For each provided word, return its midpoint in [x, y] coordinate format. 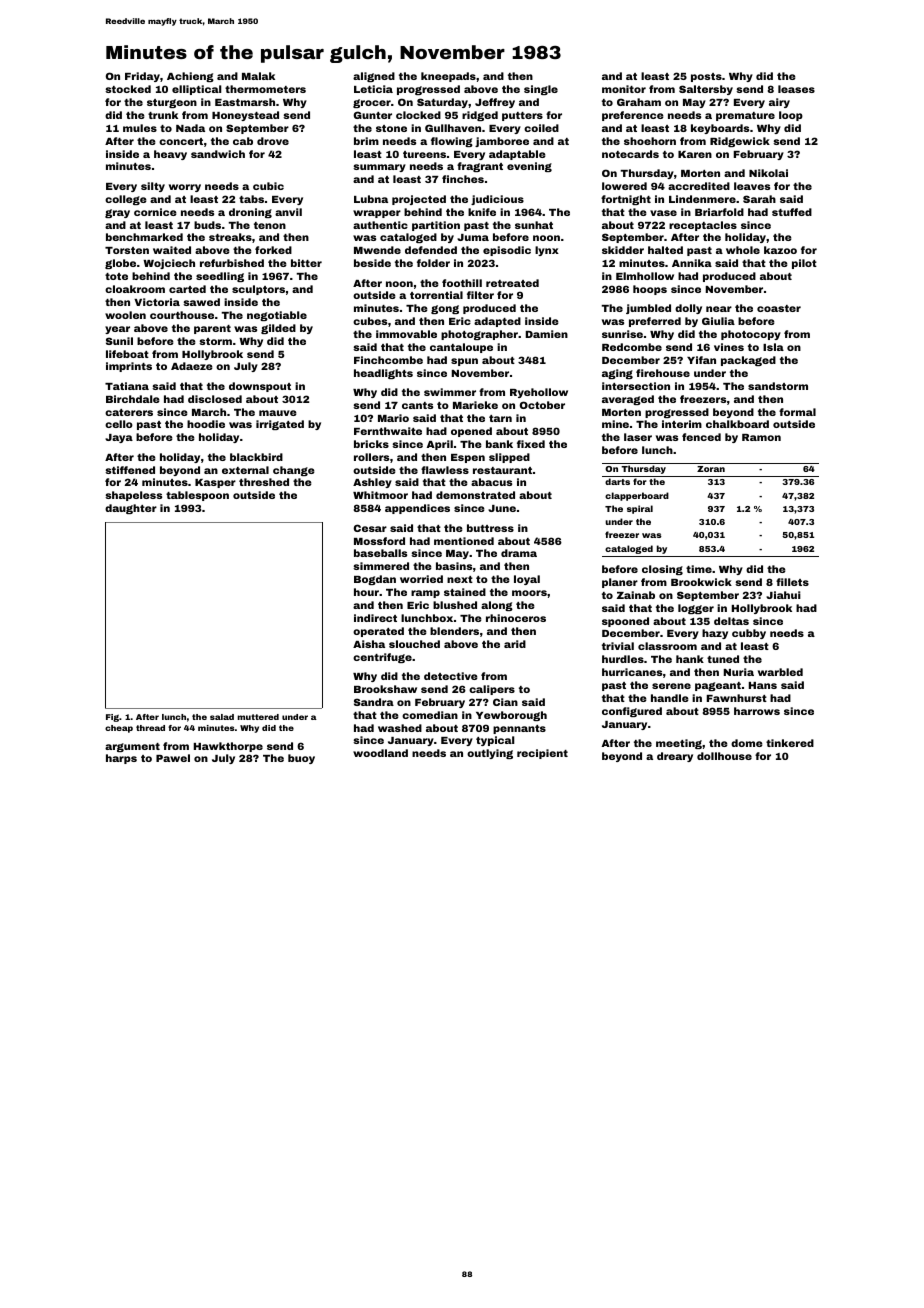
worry [185, 188]
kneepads [448, 77]
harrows [757, 711]
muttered [258, 717]
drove [273, 141]
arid [515, 644]
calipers [492, 690]
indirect [375, 618]
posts [706, 77]
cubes [370, 321]
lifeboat [127, 354]
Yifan [701, 360]
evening [529, 167]
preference [632, 116]
